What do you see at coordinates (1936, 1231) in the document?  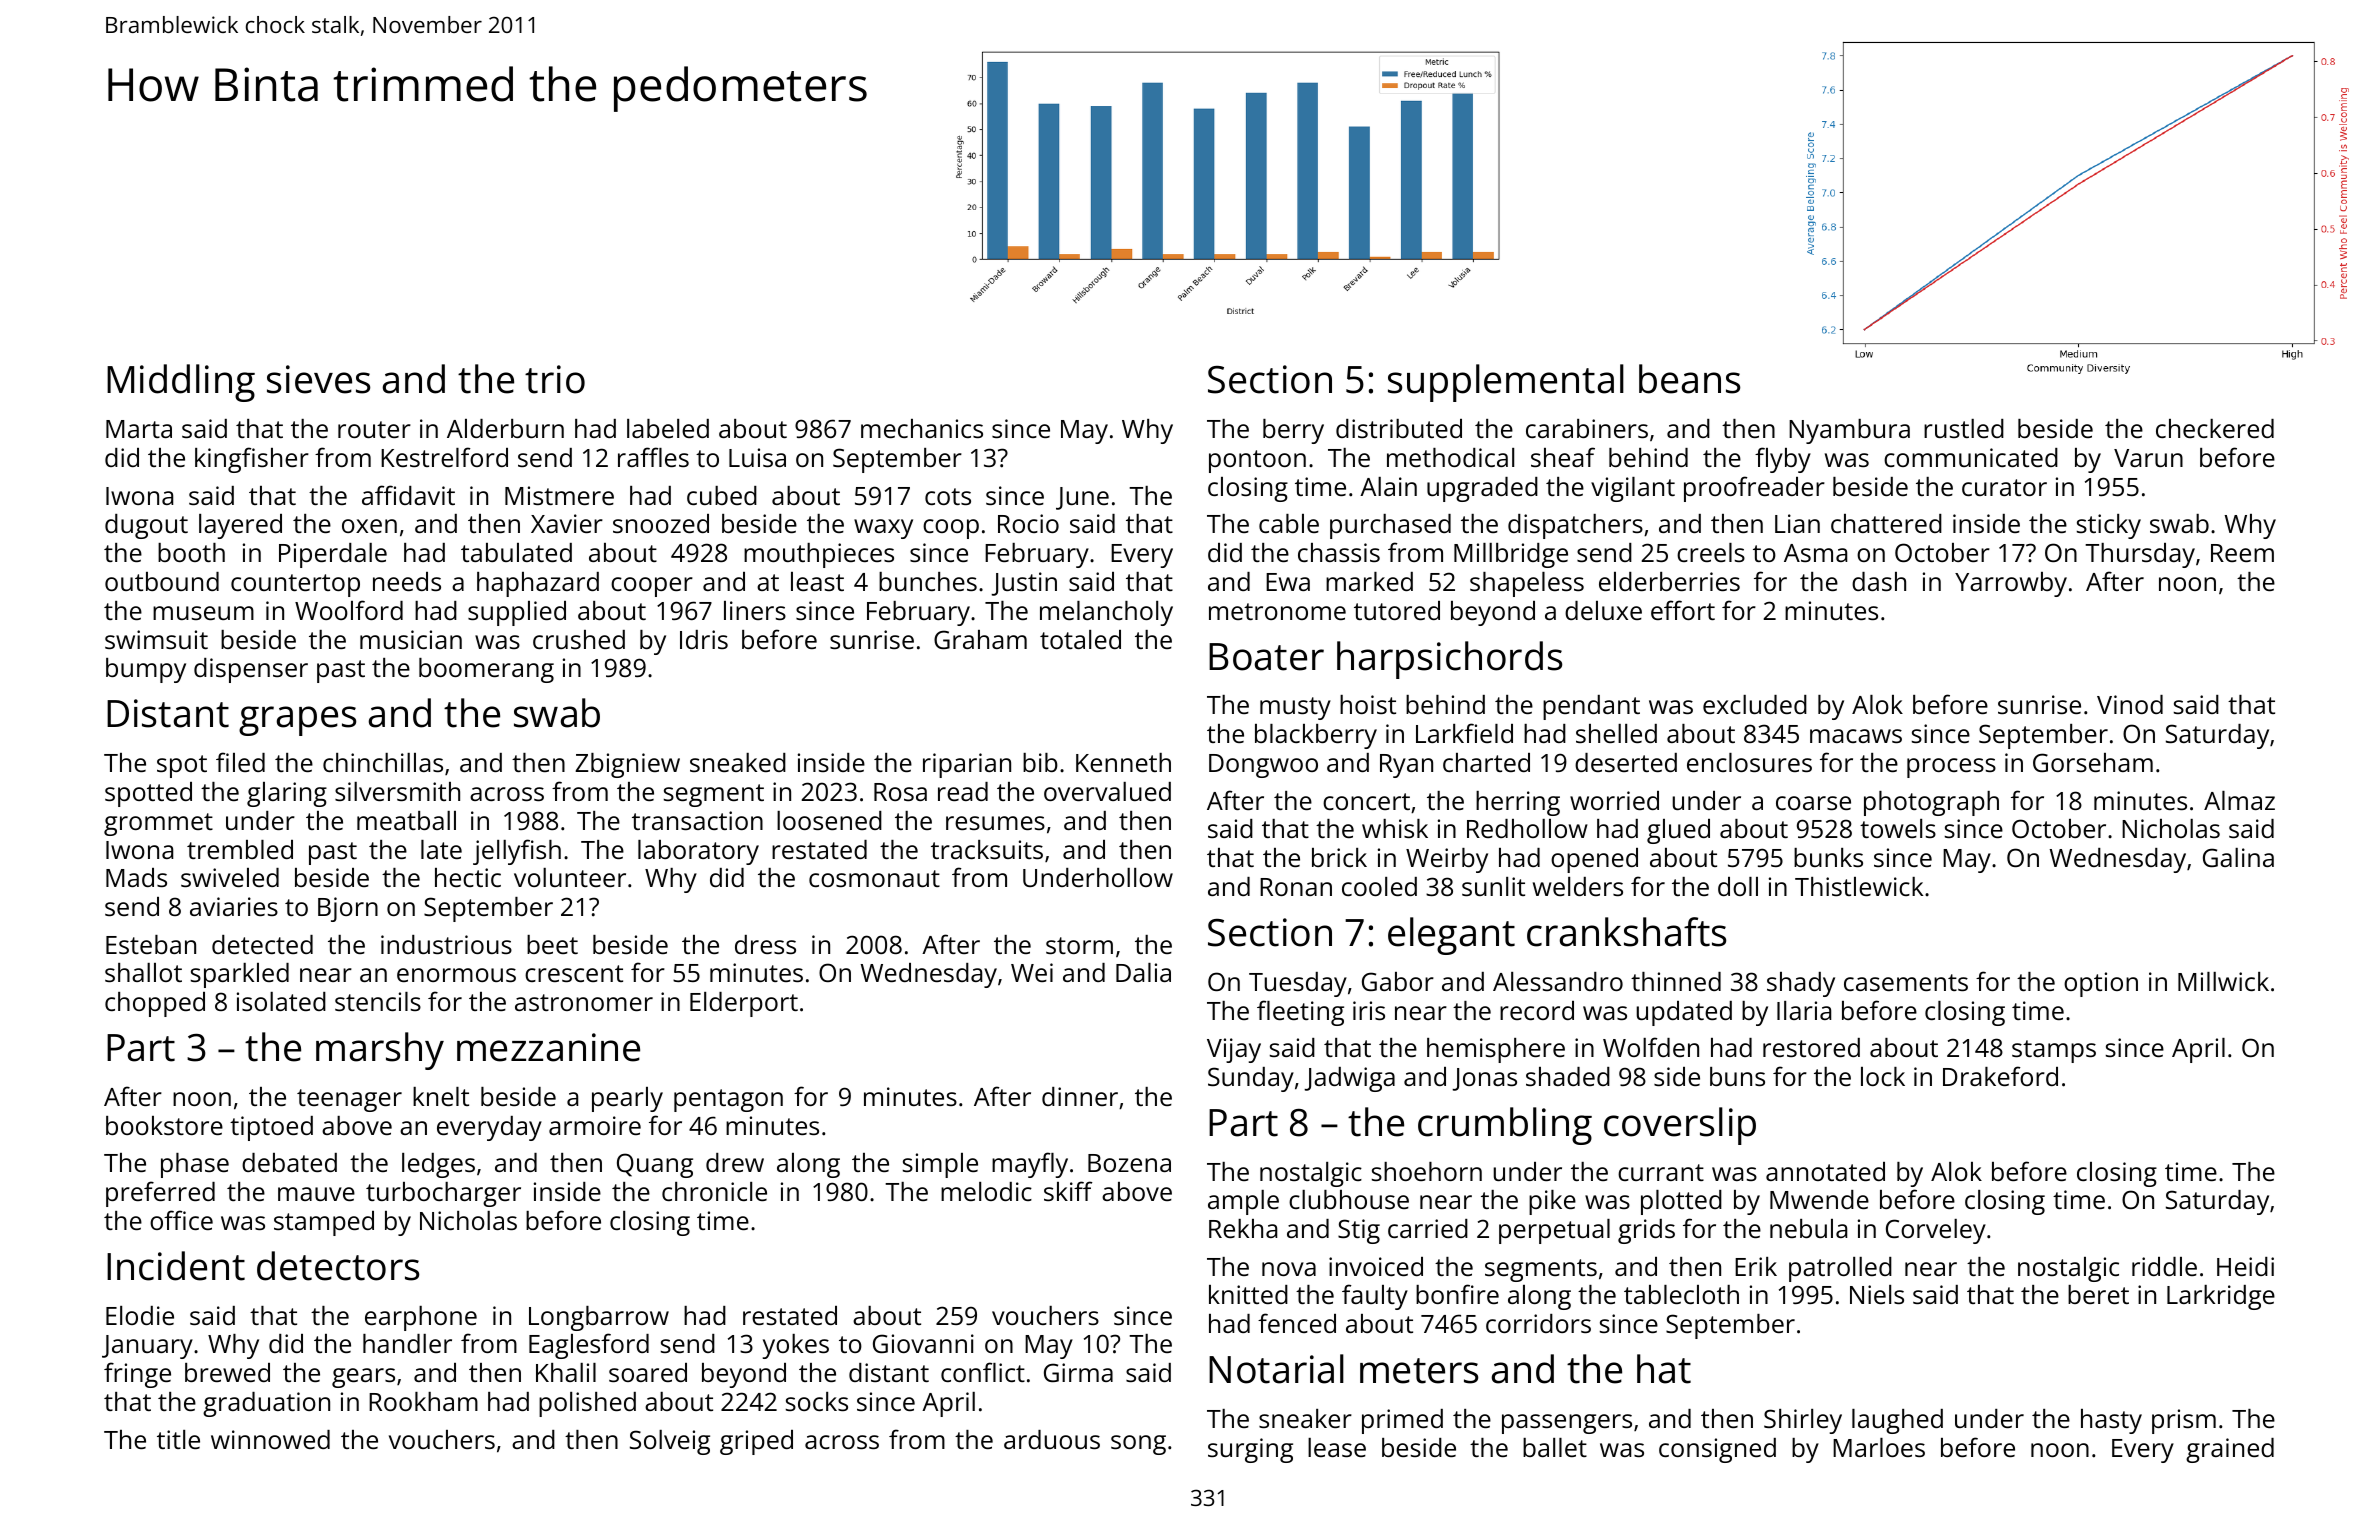 I see `Corveley` at bounding box center [1936, 1231].
